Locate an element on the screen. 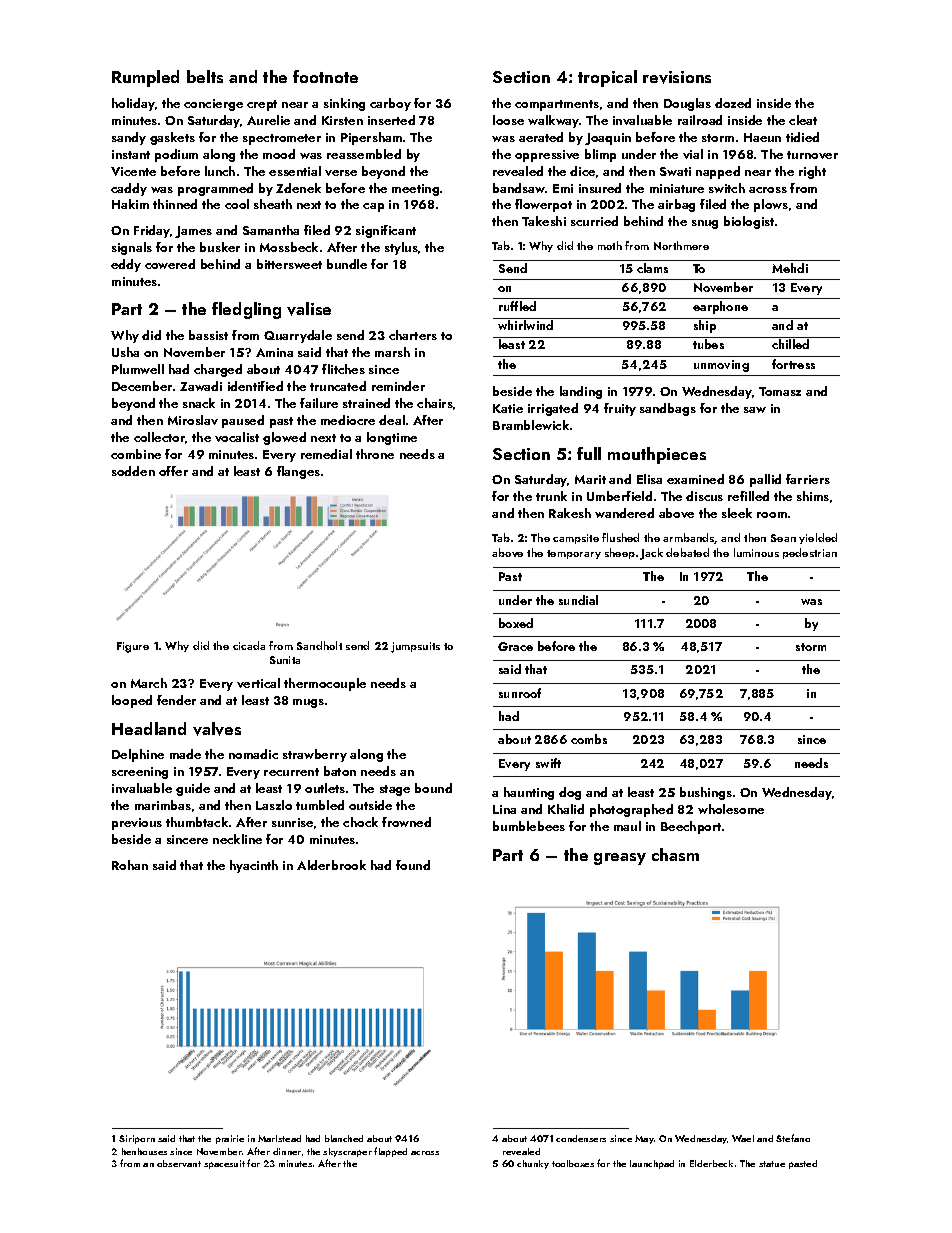 The height and width of the screenshot is (1233, 952). flapped is located at coordinates (390, 1152).
